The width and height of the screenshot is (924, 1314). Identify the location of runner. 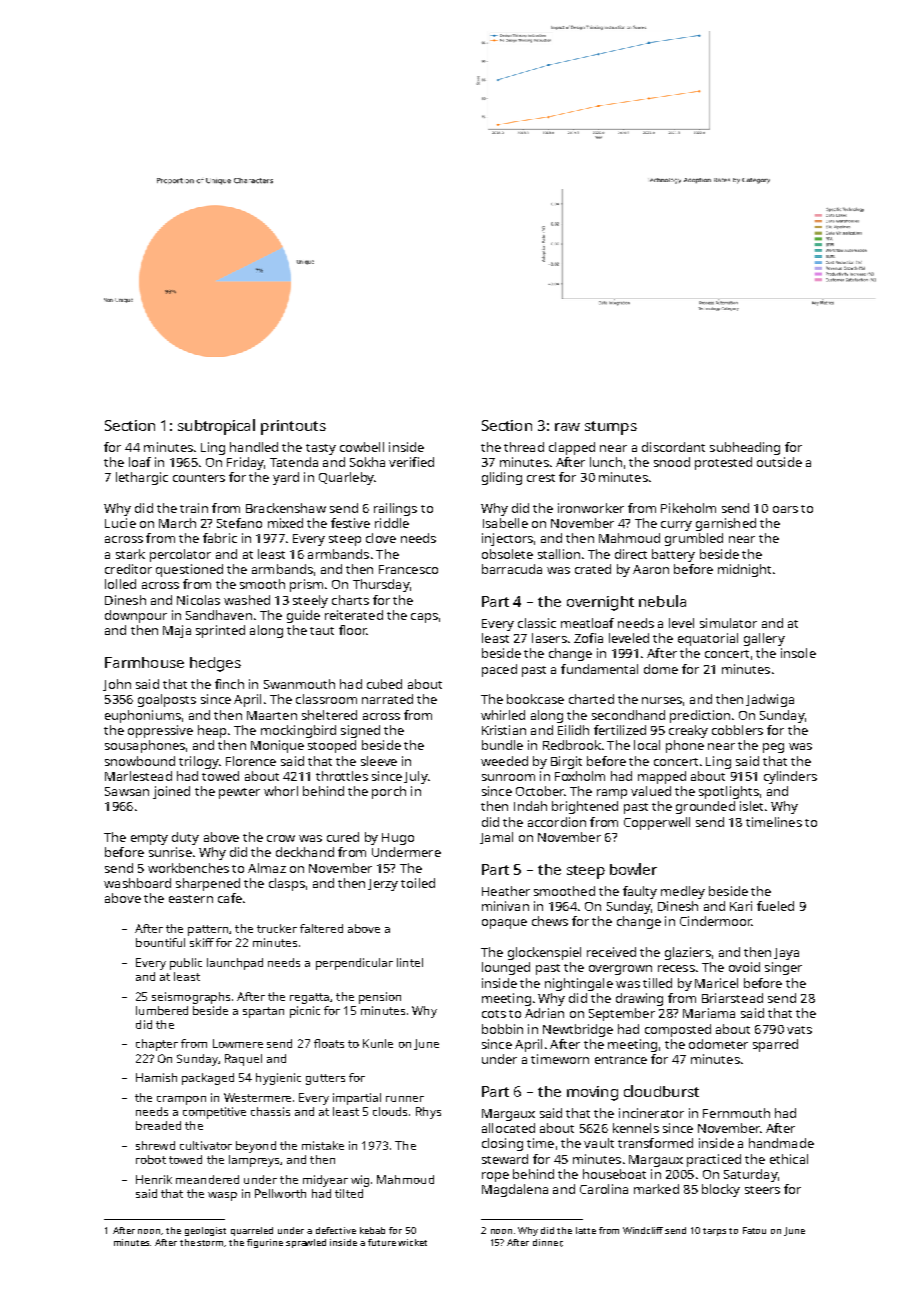
(405, 1099).
